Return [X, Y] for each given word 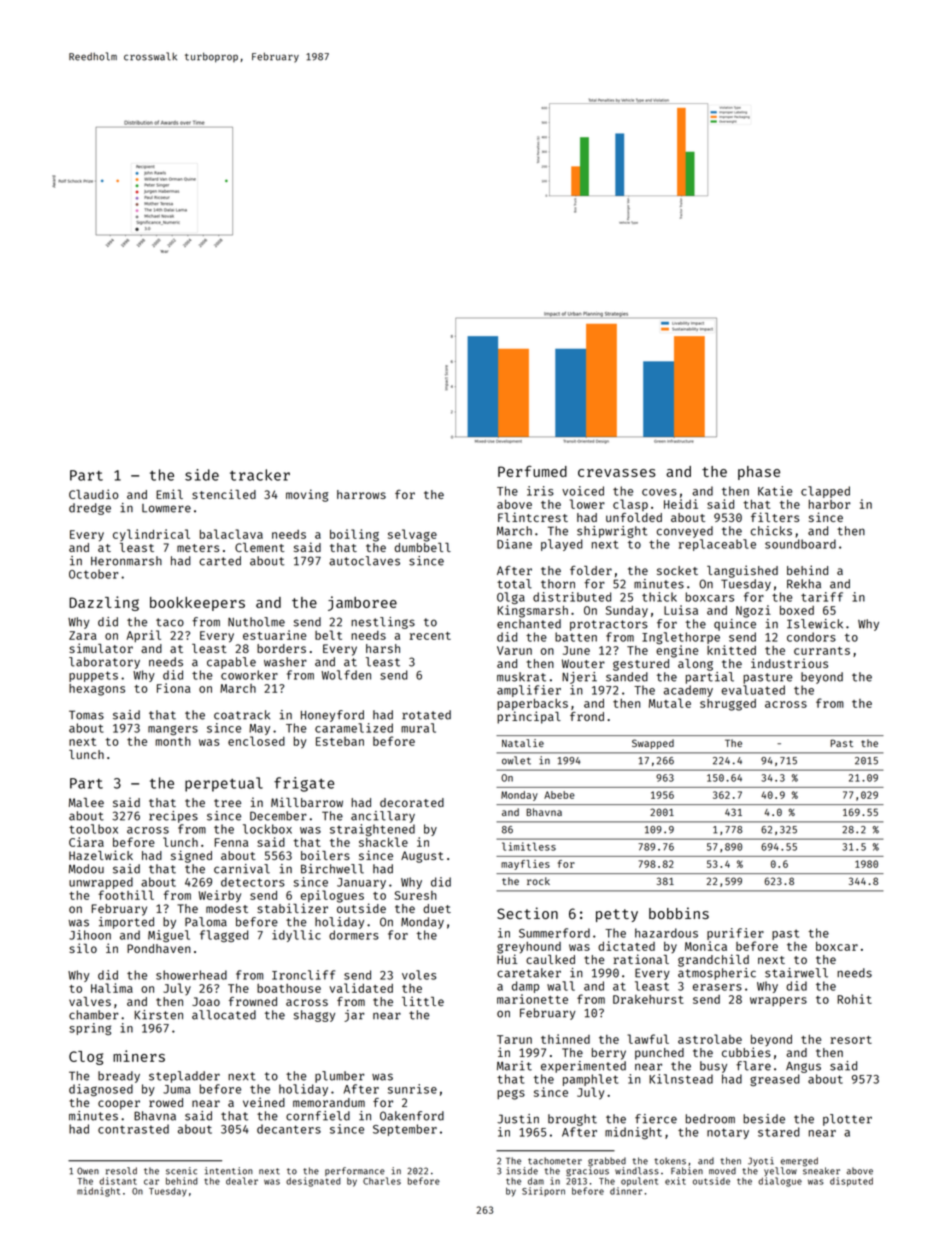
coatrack [242, 715]
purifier [735, 934]
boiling [354, 535]
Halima [112, 988]
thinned [565, 1039]
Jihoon [90, 935]
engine [677, 651]
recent [430, 636]
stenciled [224, 494]
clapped [825, 492]
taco [170, 622]
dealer [242, 1181]
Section [527, 913]
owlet [516, 760]
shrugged [728, 705]
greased [775, 1080]
